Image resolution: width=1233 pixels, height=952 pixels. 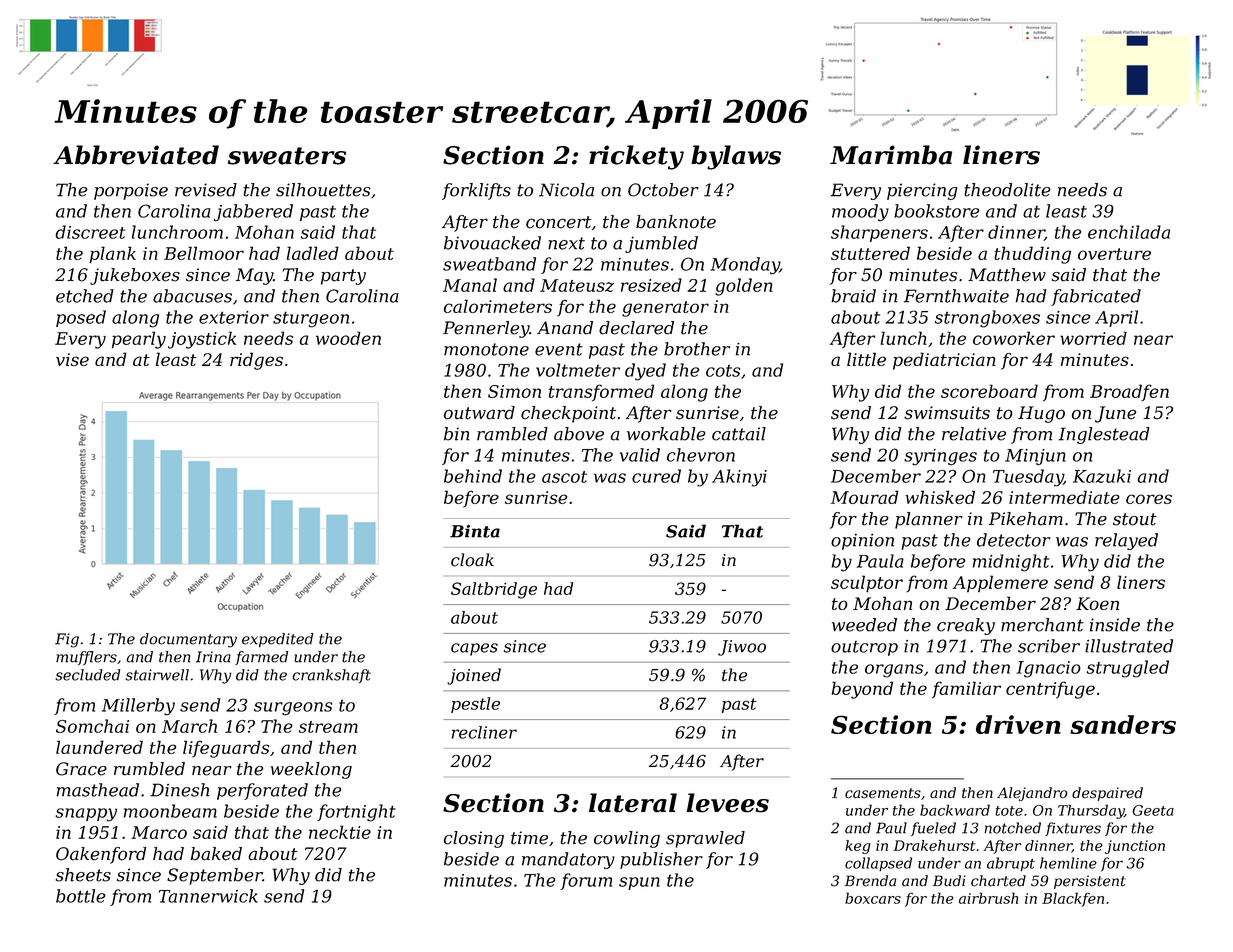 What do you see at coordinates (1032, 255) in the page?
I see `thudding` at bounding box center [1032, 255].
